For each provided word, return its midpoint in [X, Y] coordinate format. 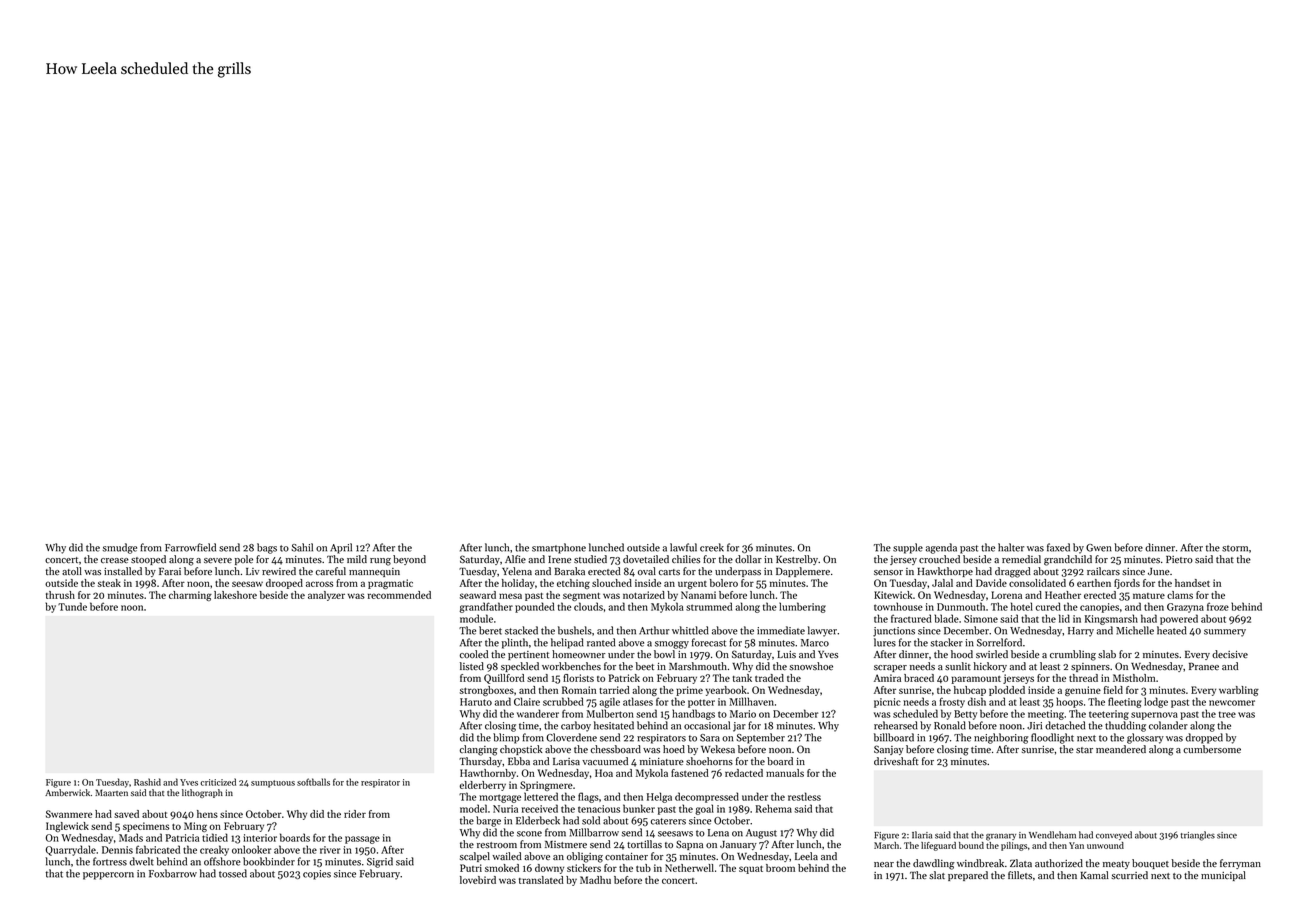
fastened [690, 773]
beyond [409, 560]
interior [260, 838]
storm [1235, 548]
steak [109, 583]
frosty [952, 702]
